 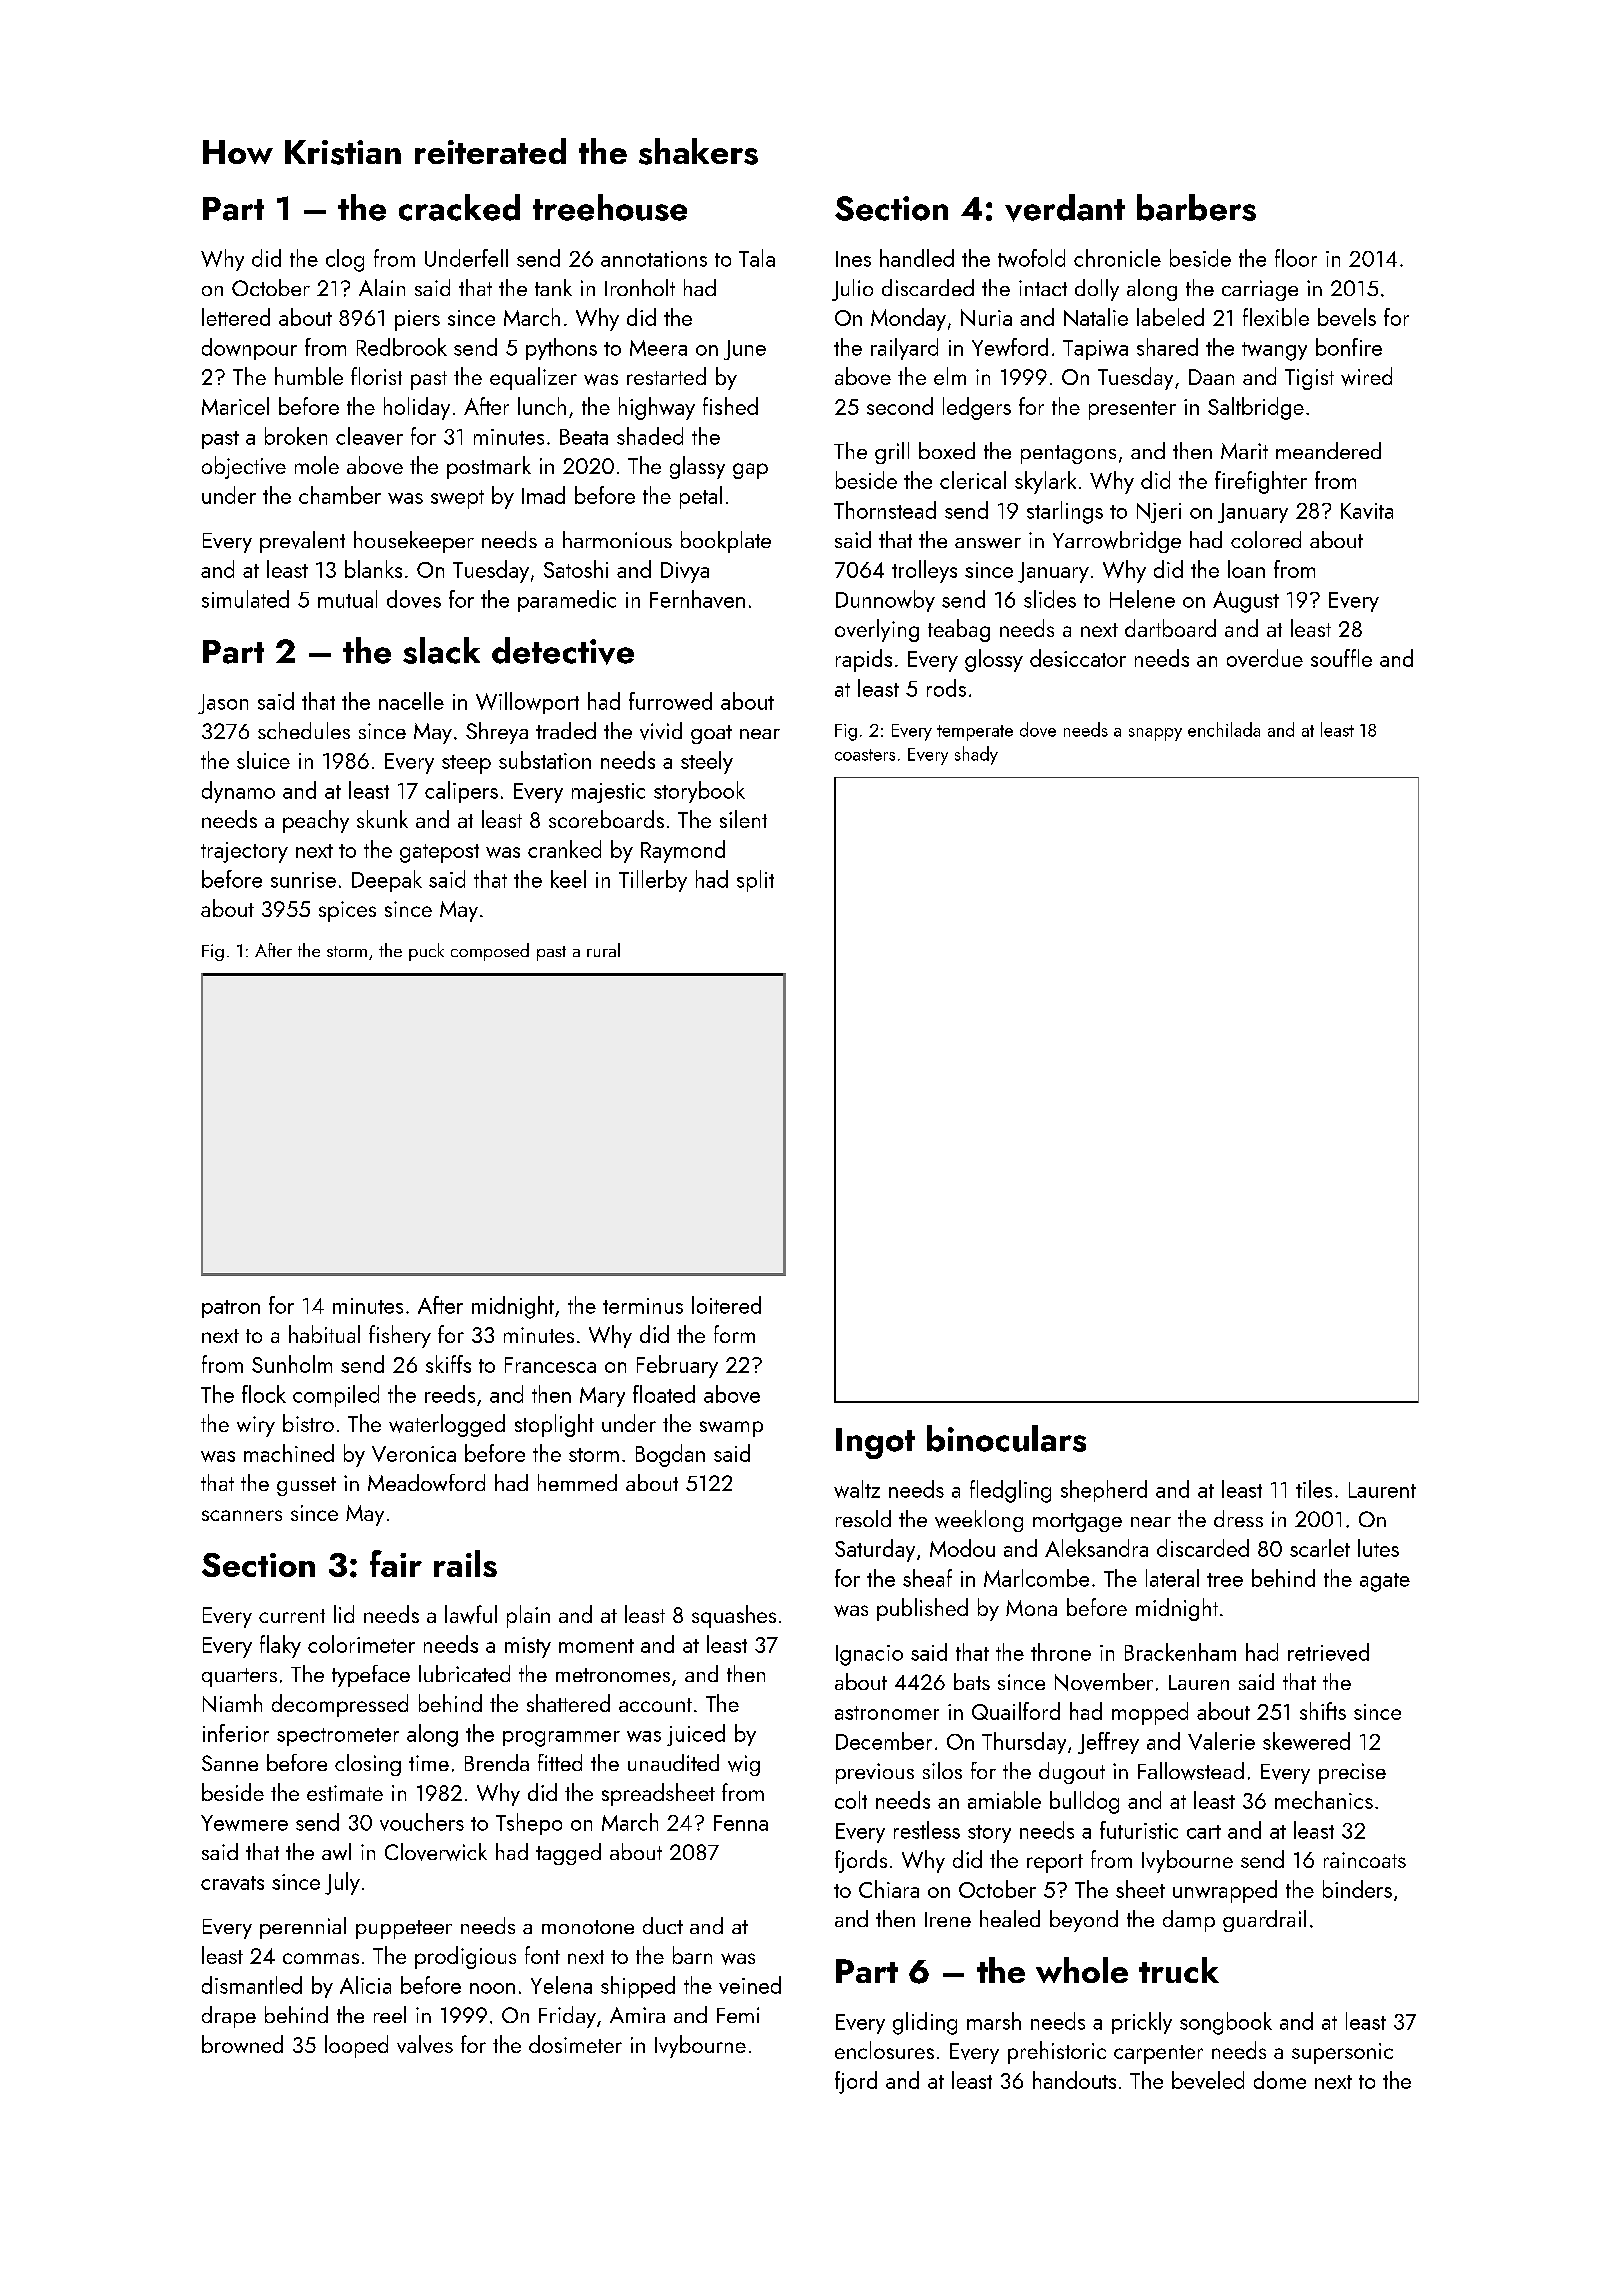 I want to click on teabag, so click(x=959, y=630).
